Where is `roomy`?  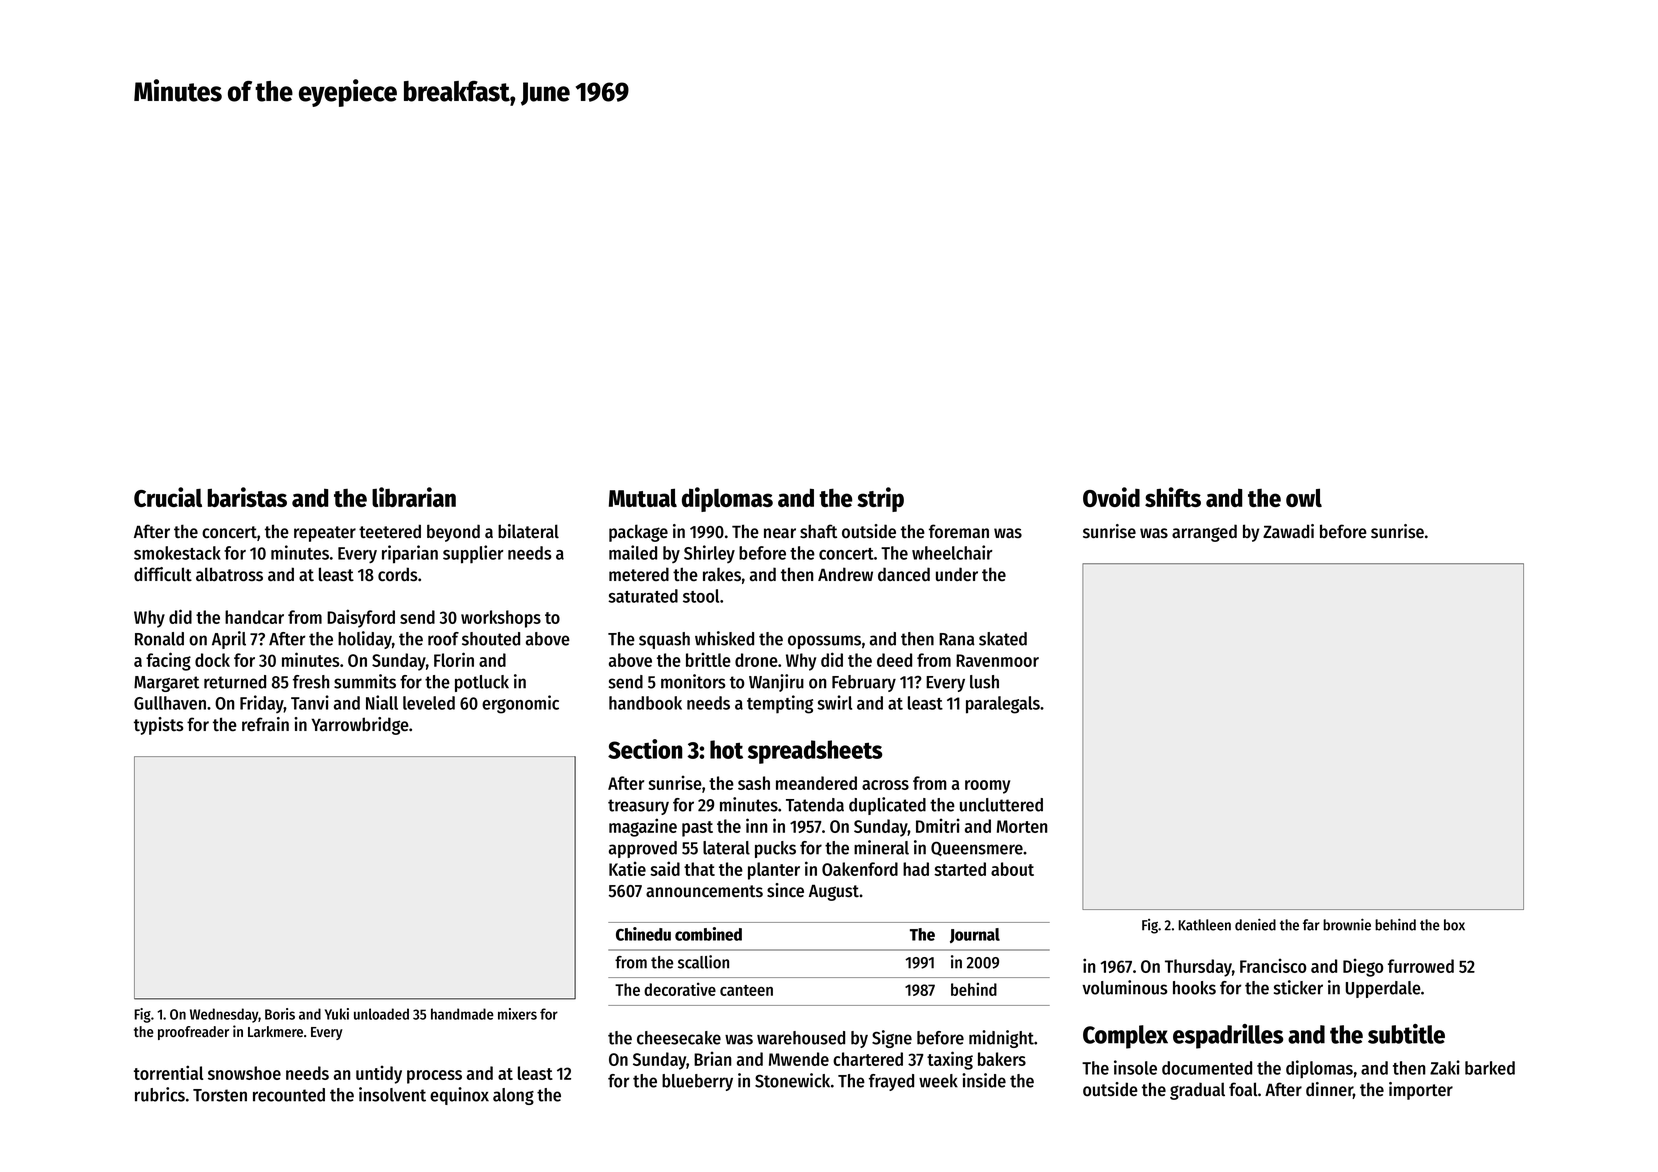
roomy is located at coordinates (987, 787).
